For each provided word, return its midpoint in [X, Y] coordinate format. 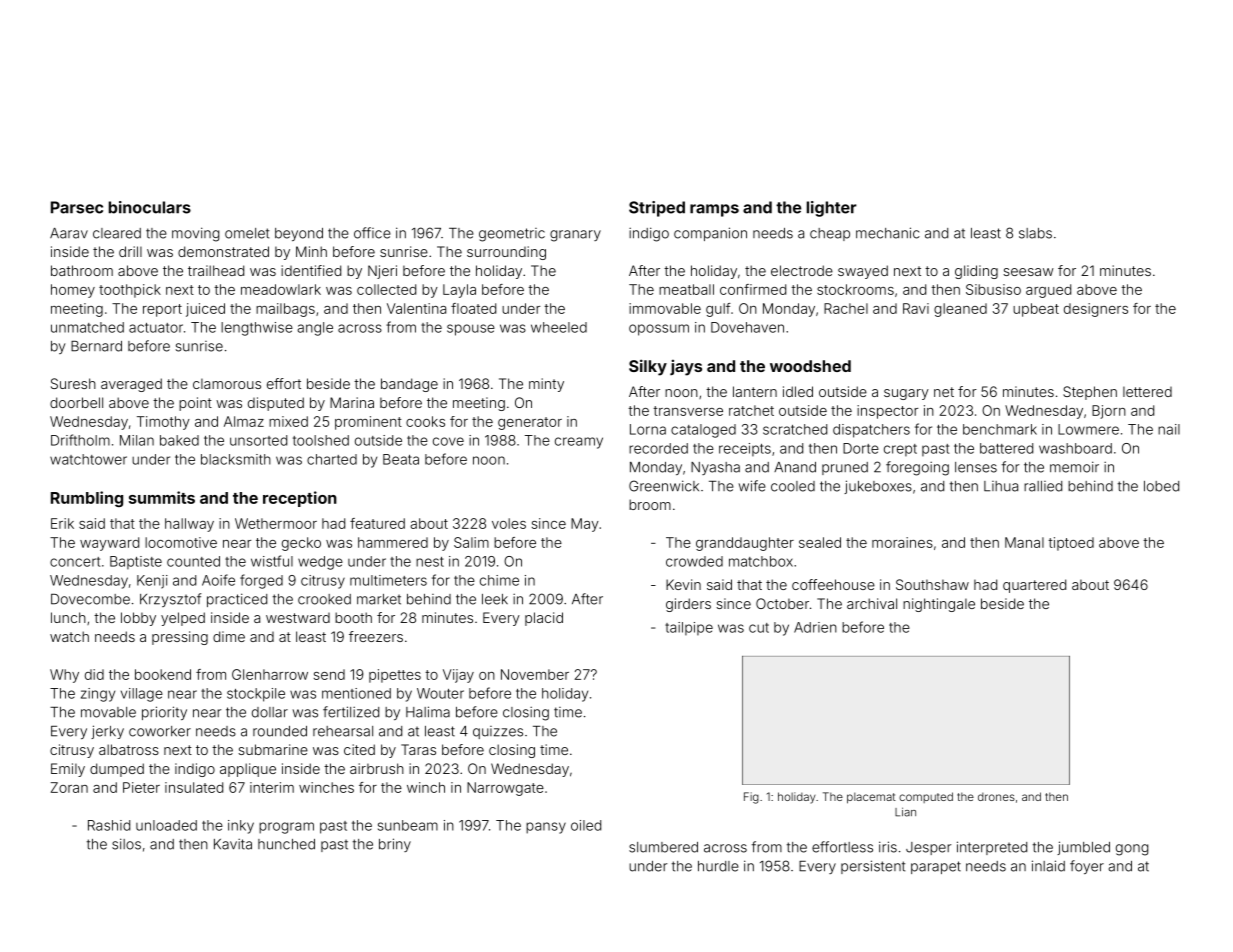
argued [1048, 291]
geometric [512, 235]
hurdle [718, 866]
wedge [320, 563]
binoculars [150, 207]
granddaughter [745, 544]
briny [395, 845]
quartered [1034, 586]
